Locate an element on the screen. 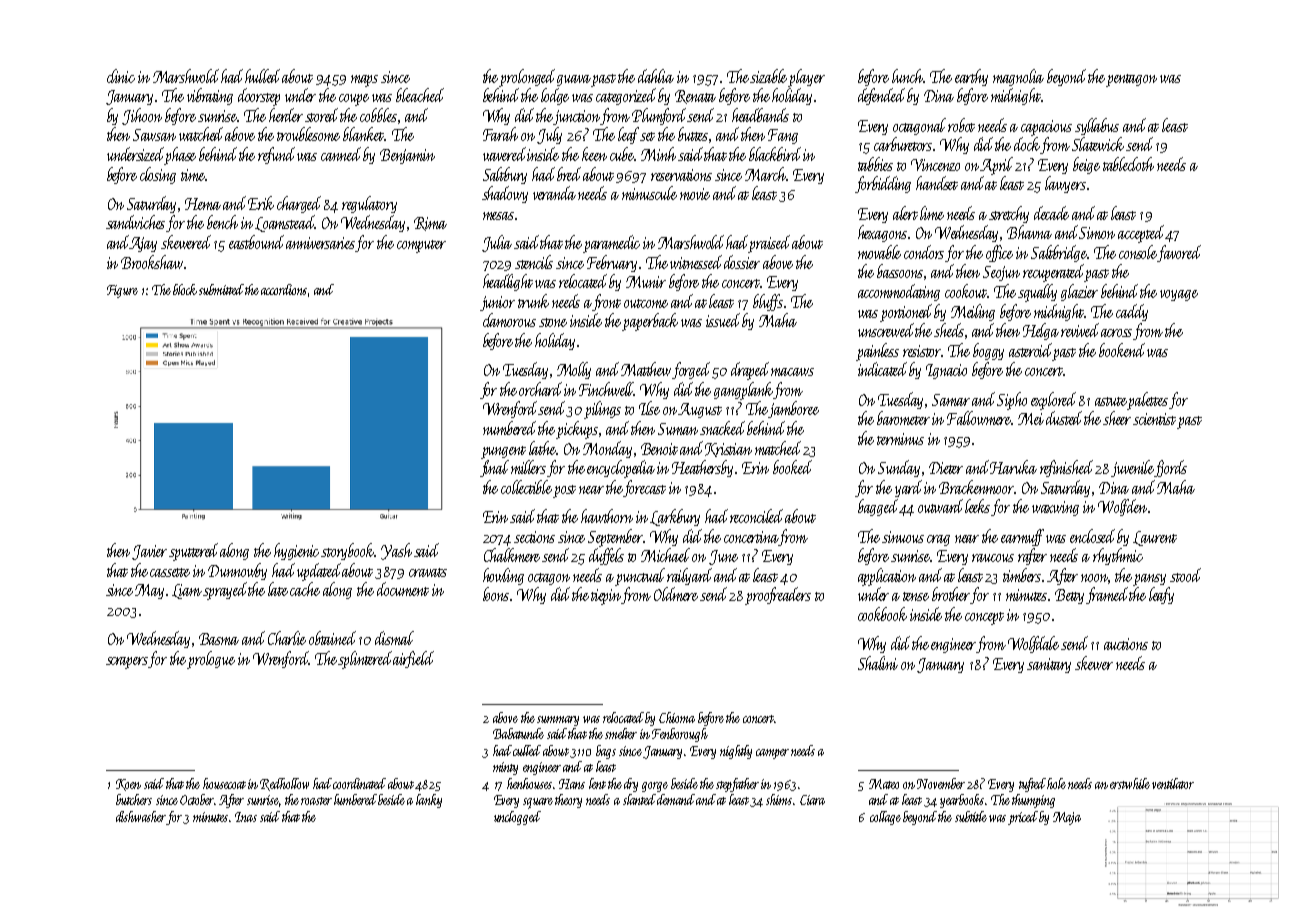  dishwasher is located at coordinates (141, 816).
